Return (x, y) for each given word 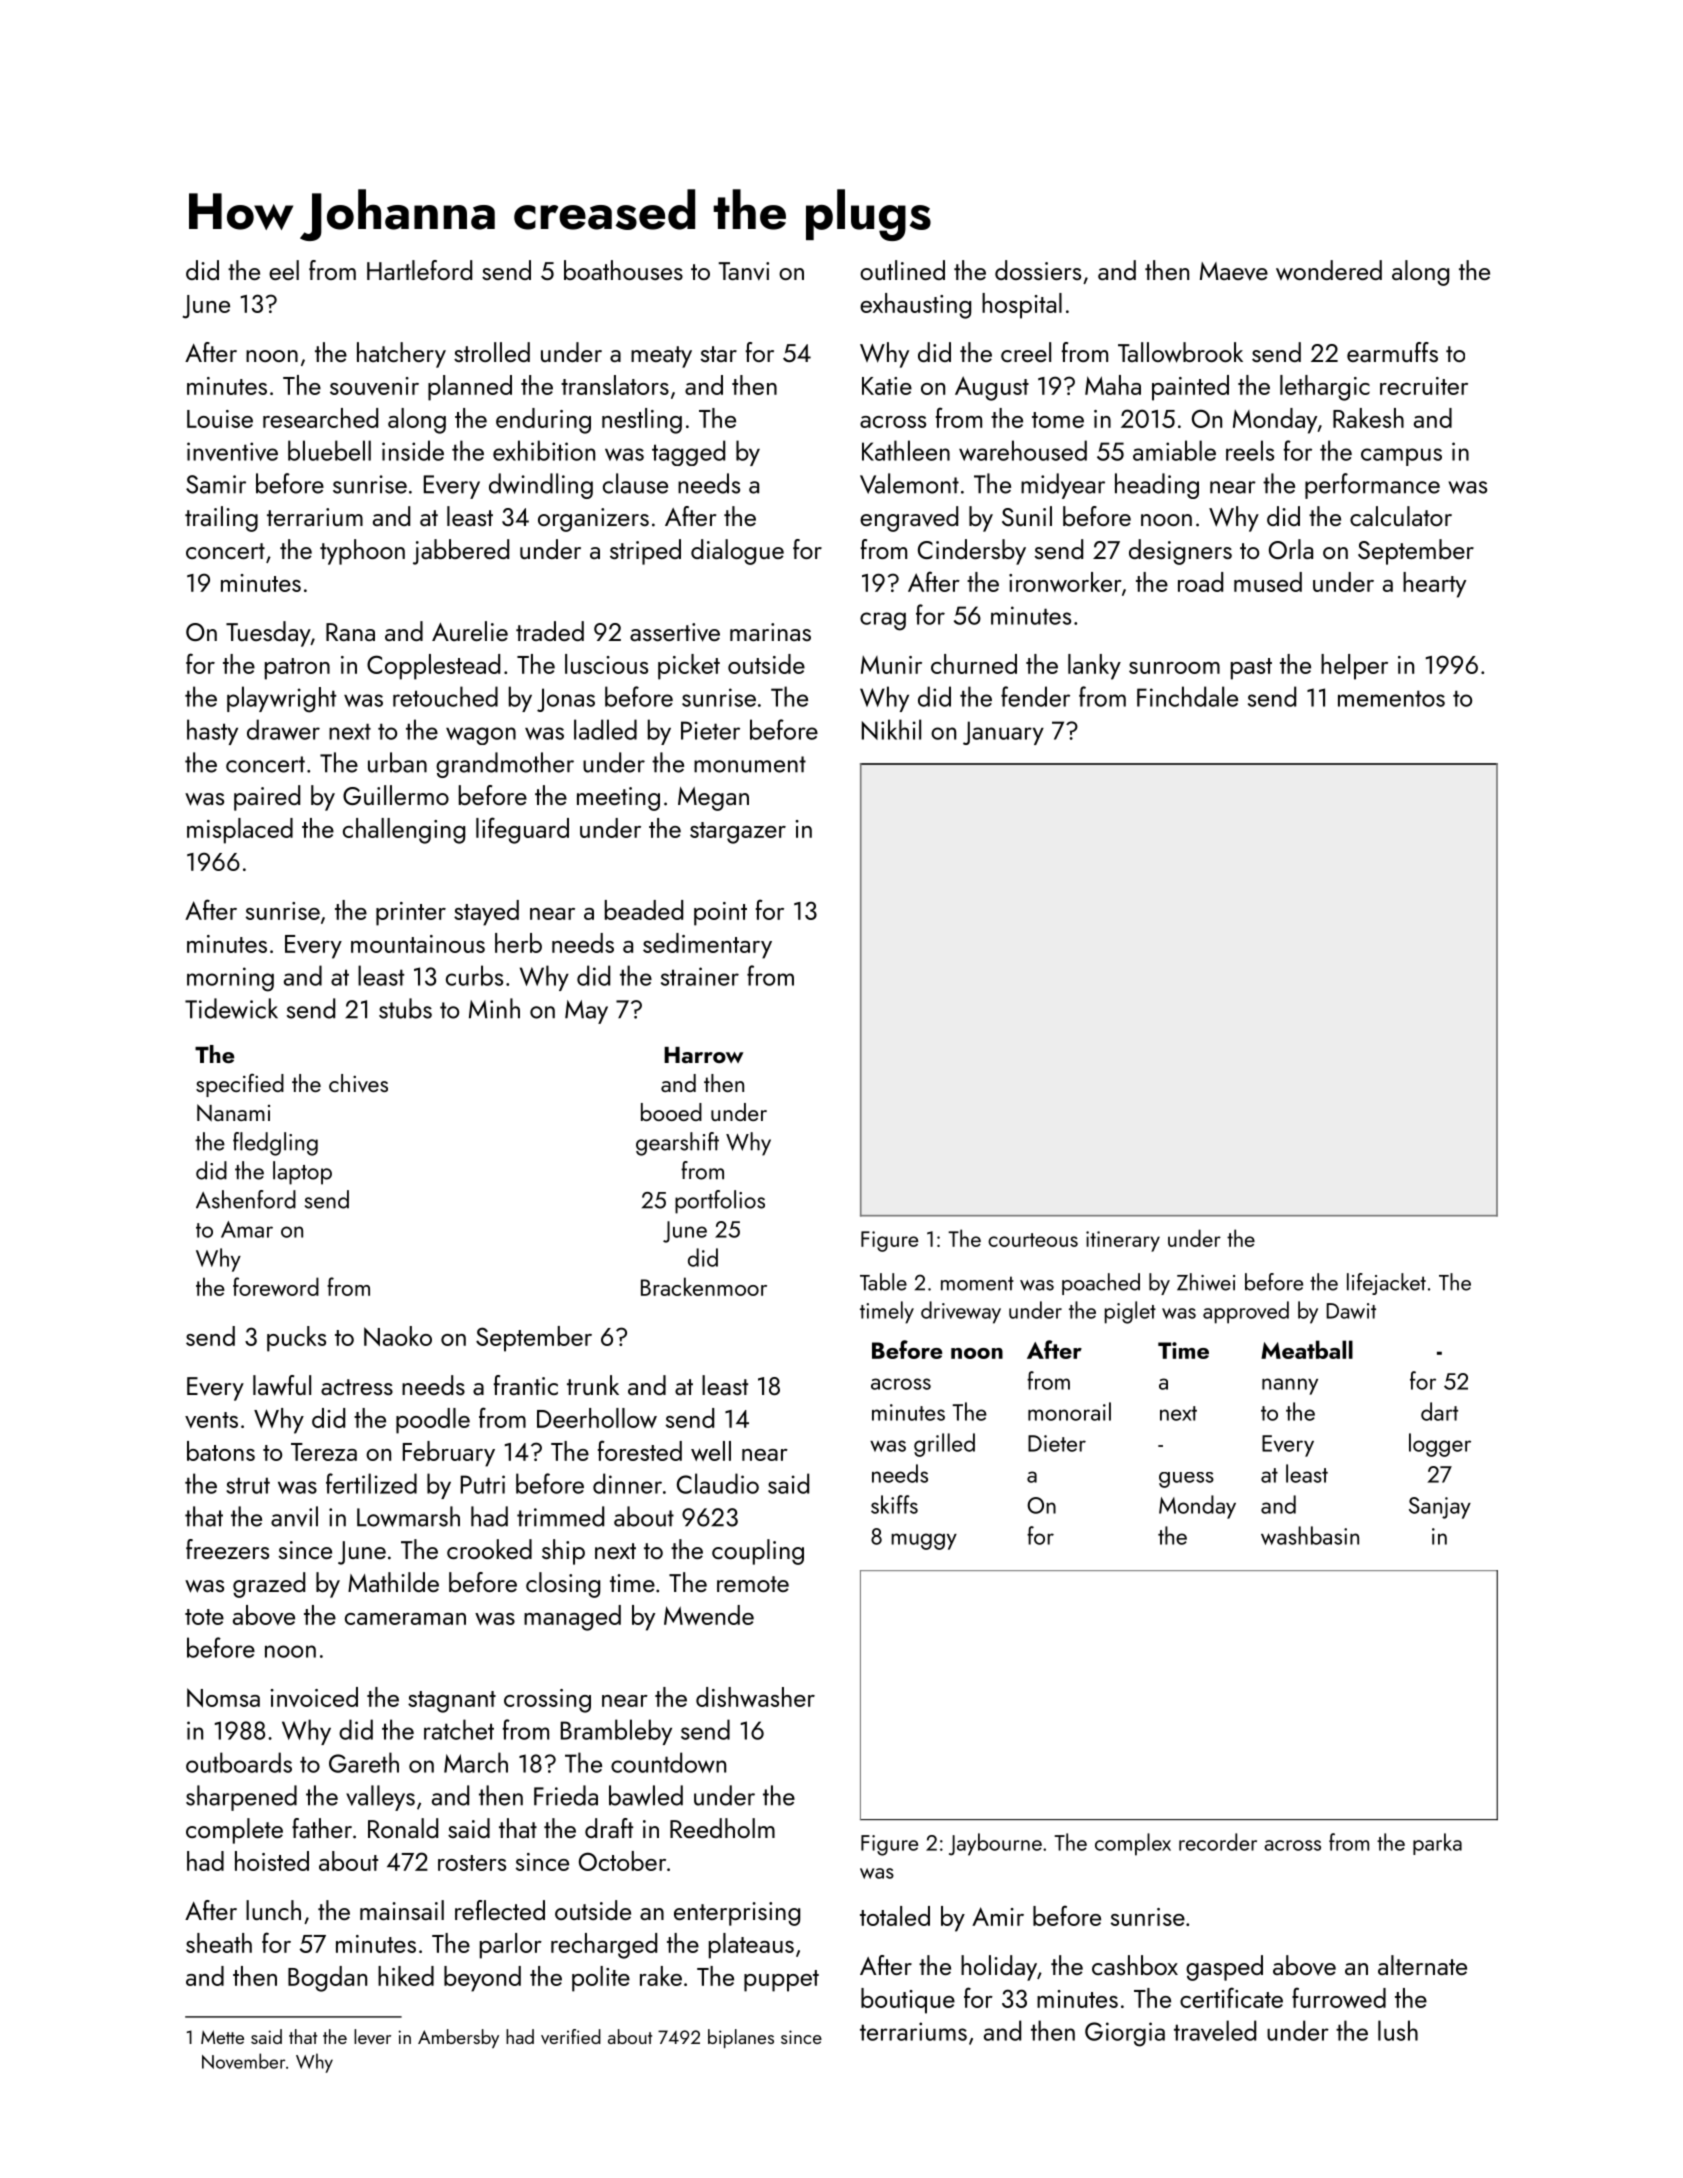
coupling (758, 1552)
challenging (404, 831)
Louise (220, 419)
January (1003, 733)
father (322, 1828)
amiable (1174, 450)
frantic (526, 1385)
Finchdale (1187, 696)
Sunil (1027, 516)
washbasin (1310, 1535)
